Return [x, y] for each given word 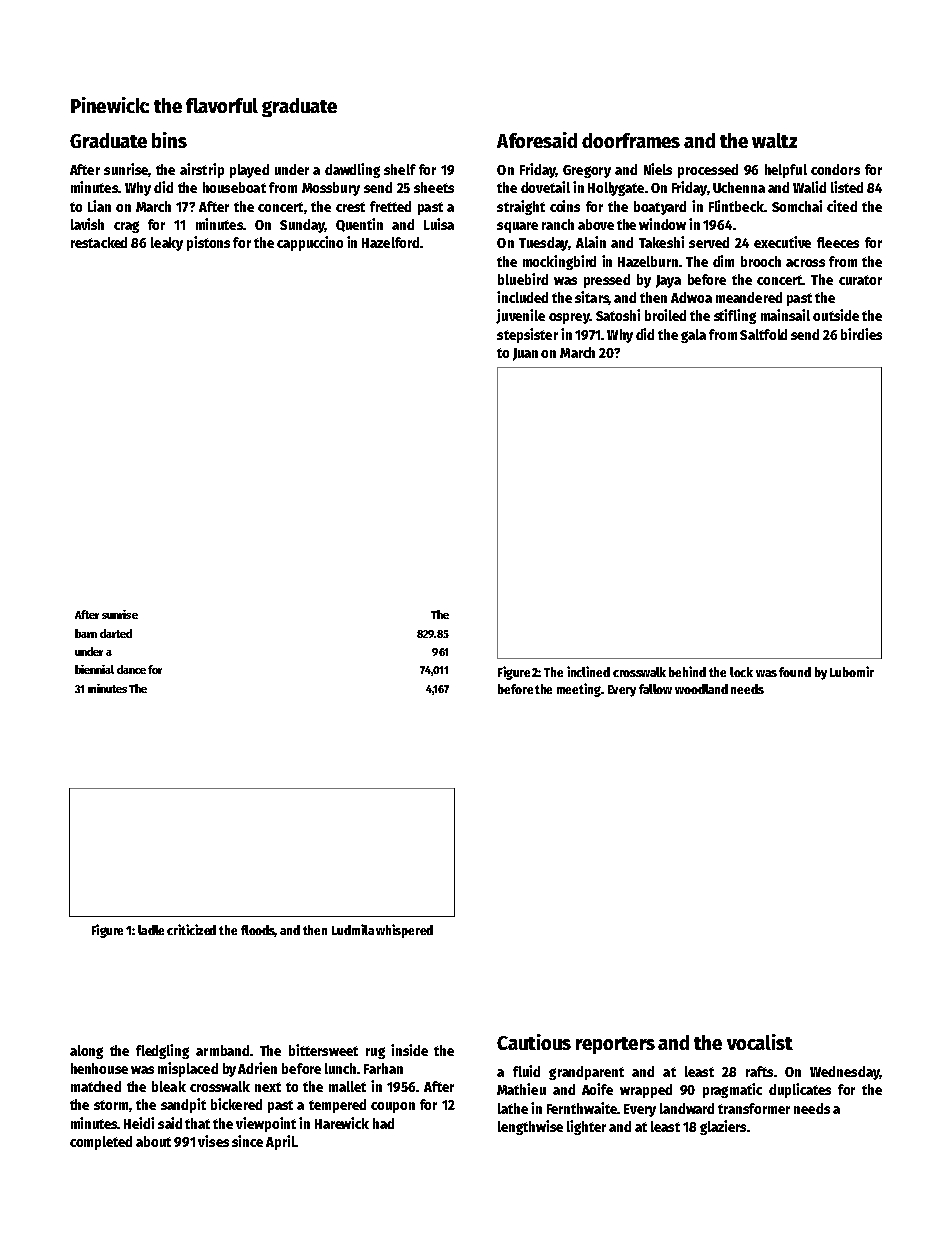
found [795, 672]
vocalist [760, 1042]
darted [116, 633]
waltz [774, 140]
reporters [615, 1045]
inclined [588, 671]
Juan [525, 354]
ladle [151, 930]
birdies [861, 334]
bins [169, 140]
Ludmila [353, 929]
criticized [191, 929]
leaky [167, 244]
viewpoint [266, 1124]
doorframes [631, 140]
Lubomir [852, 671]
